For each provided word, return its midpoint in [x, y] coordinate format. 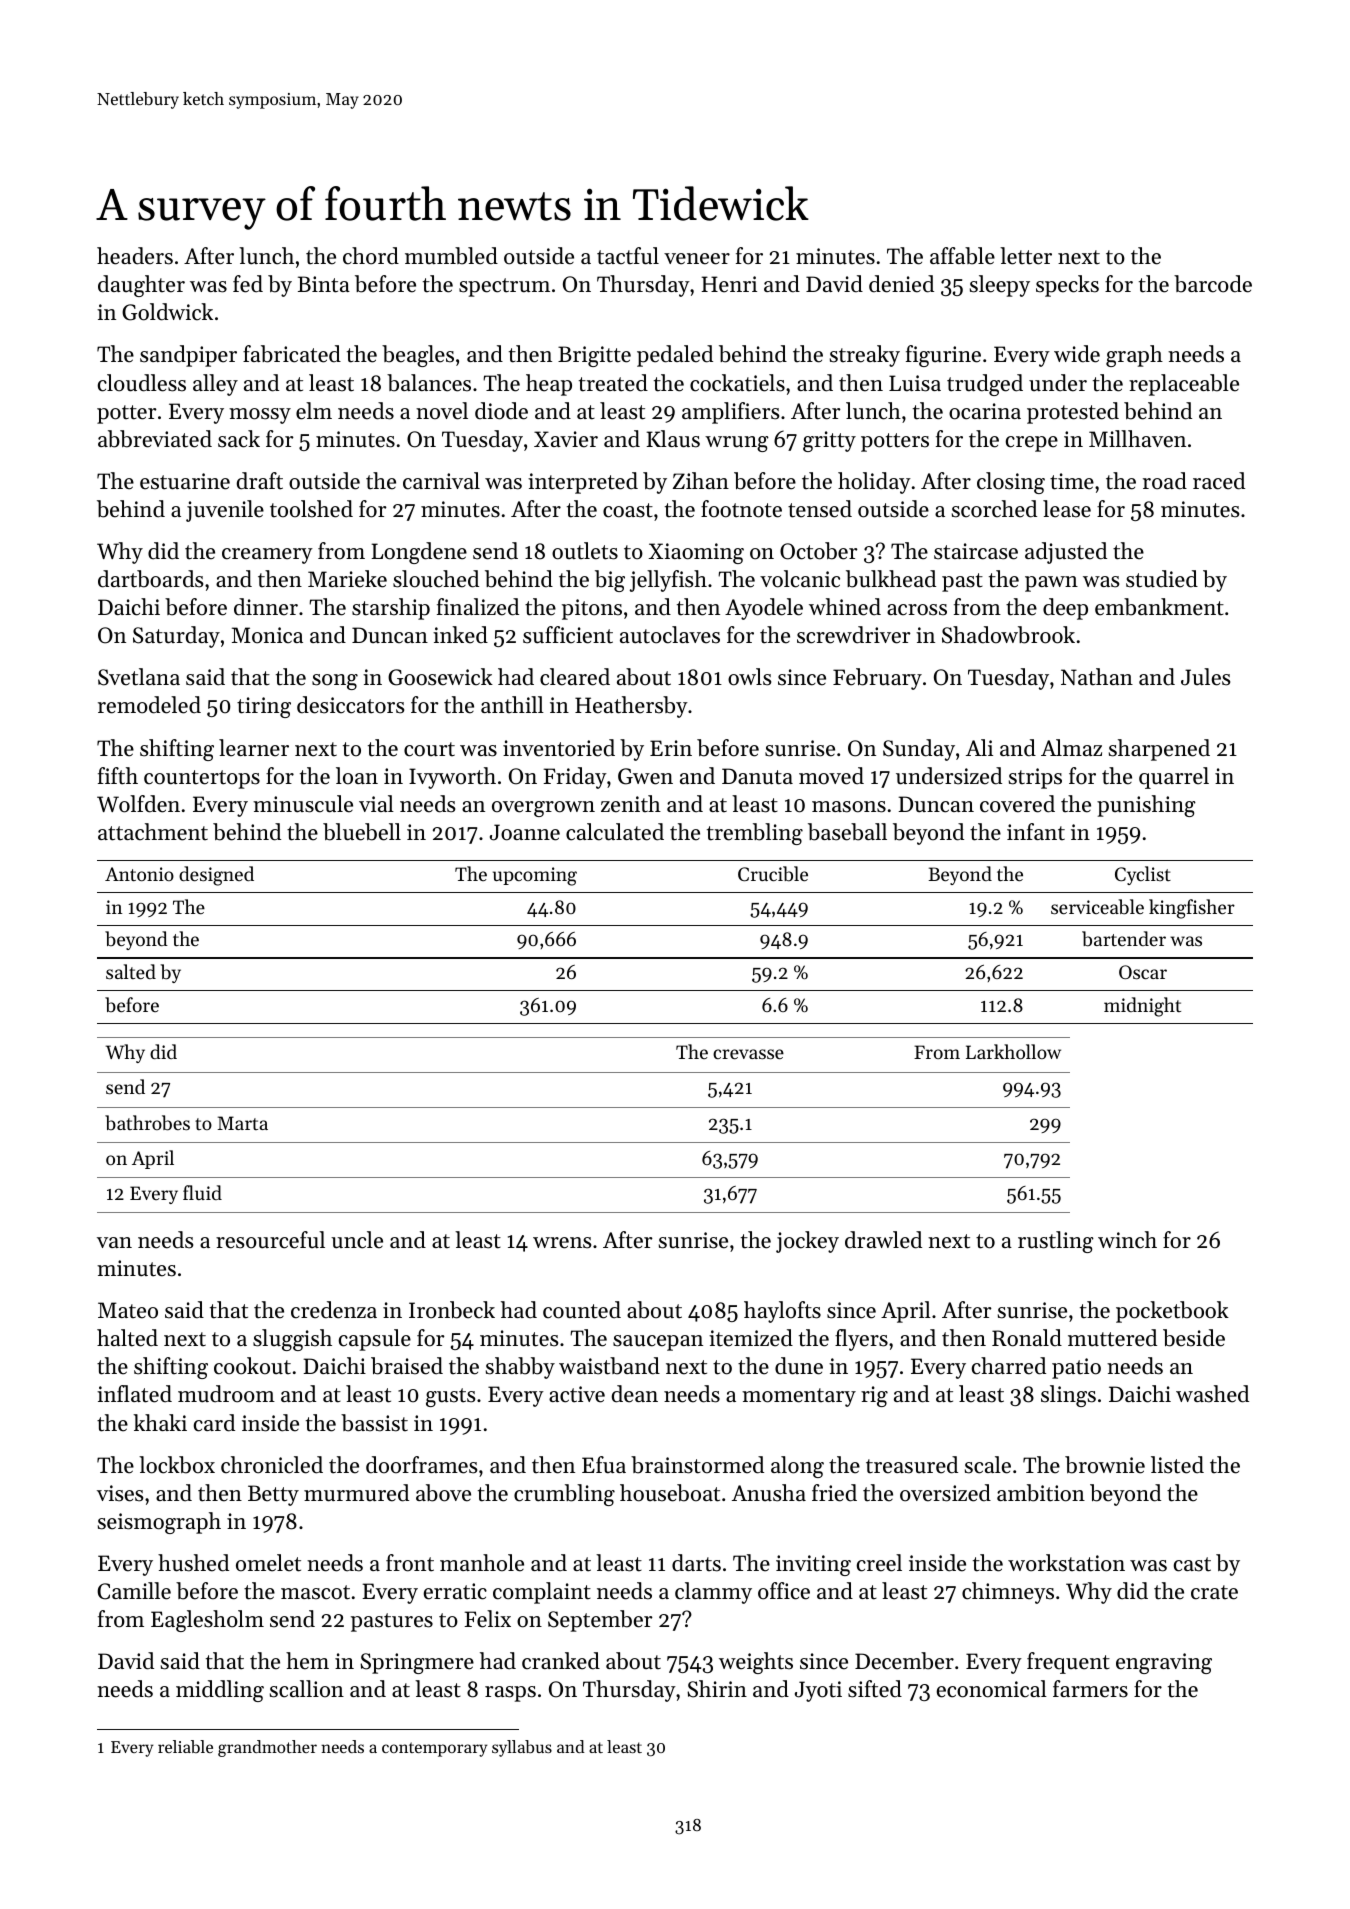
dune [799, 1366]
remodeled [149, 705]
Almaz [1071, 747]
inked [460, 635]
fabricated [292, 354]
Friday [575, 778]
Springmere [417, 1663]
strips [1035, 778]
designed [216, 876]
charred [1009, 1366]
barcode [1213, 284]
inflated [134, 1394]
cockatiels [737, 383]
